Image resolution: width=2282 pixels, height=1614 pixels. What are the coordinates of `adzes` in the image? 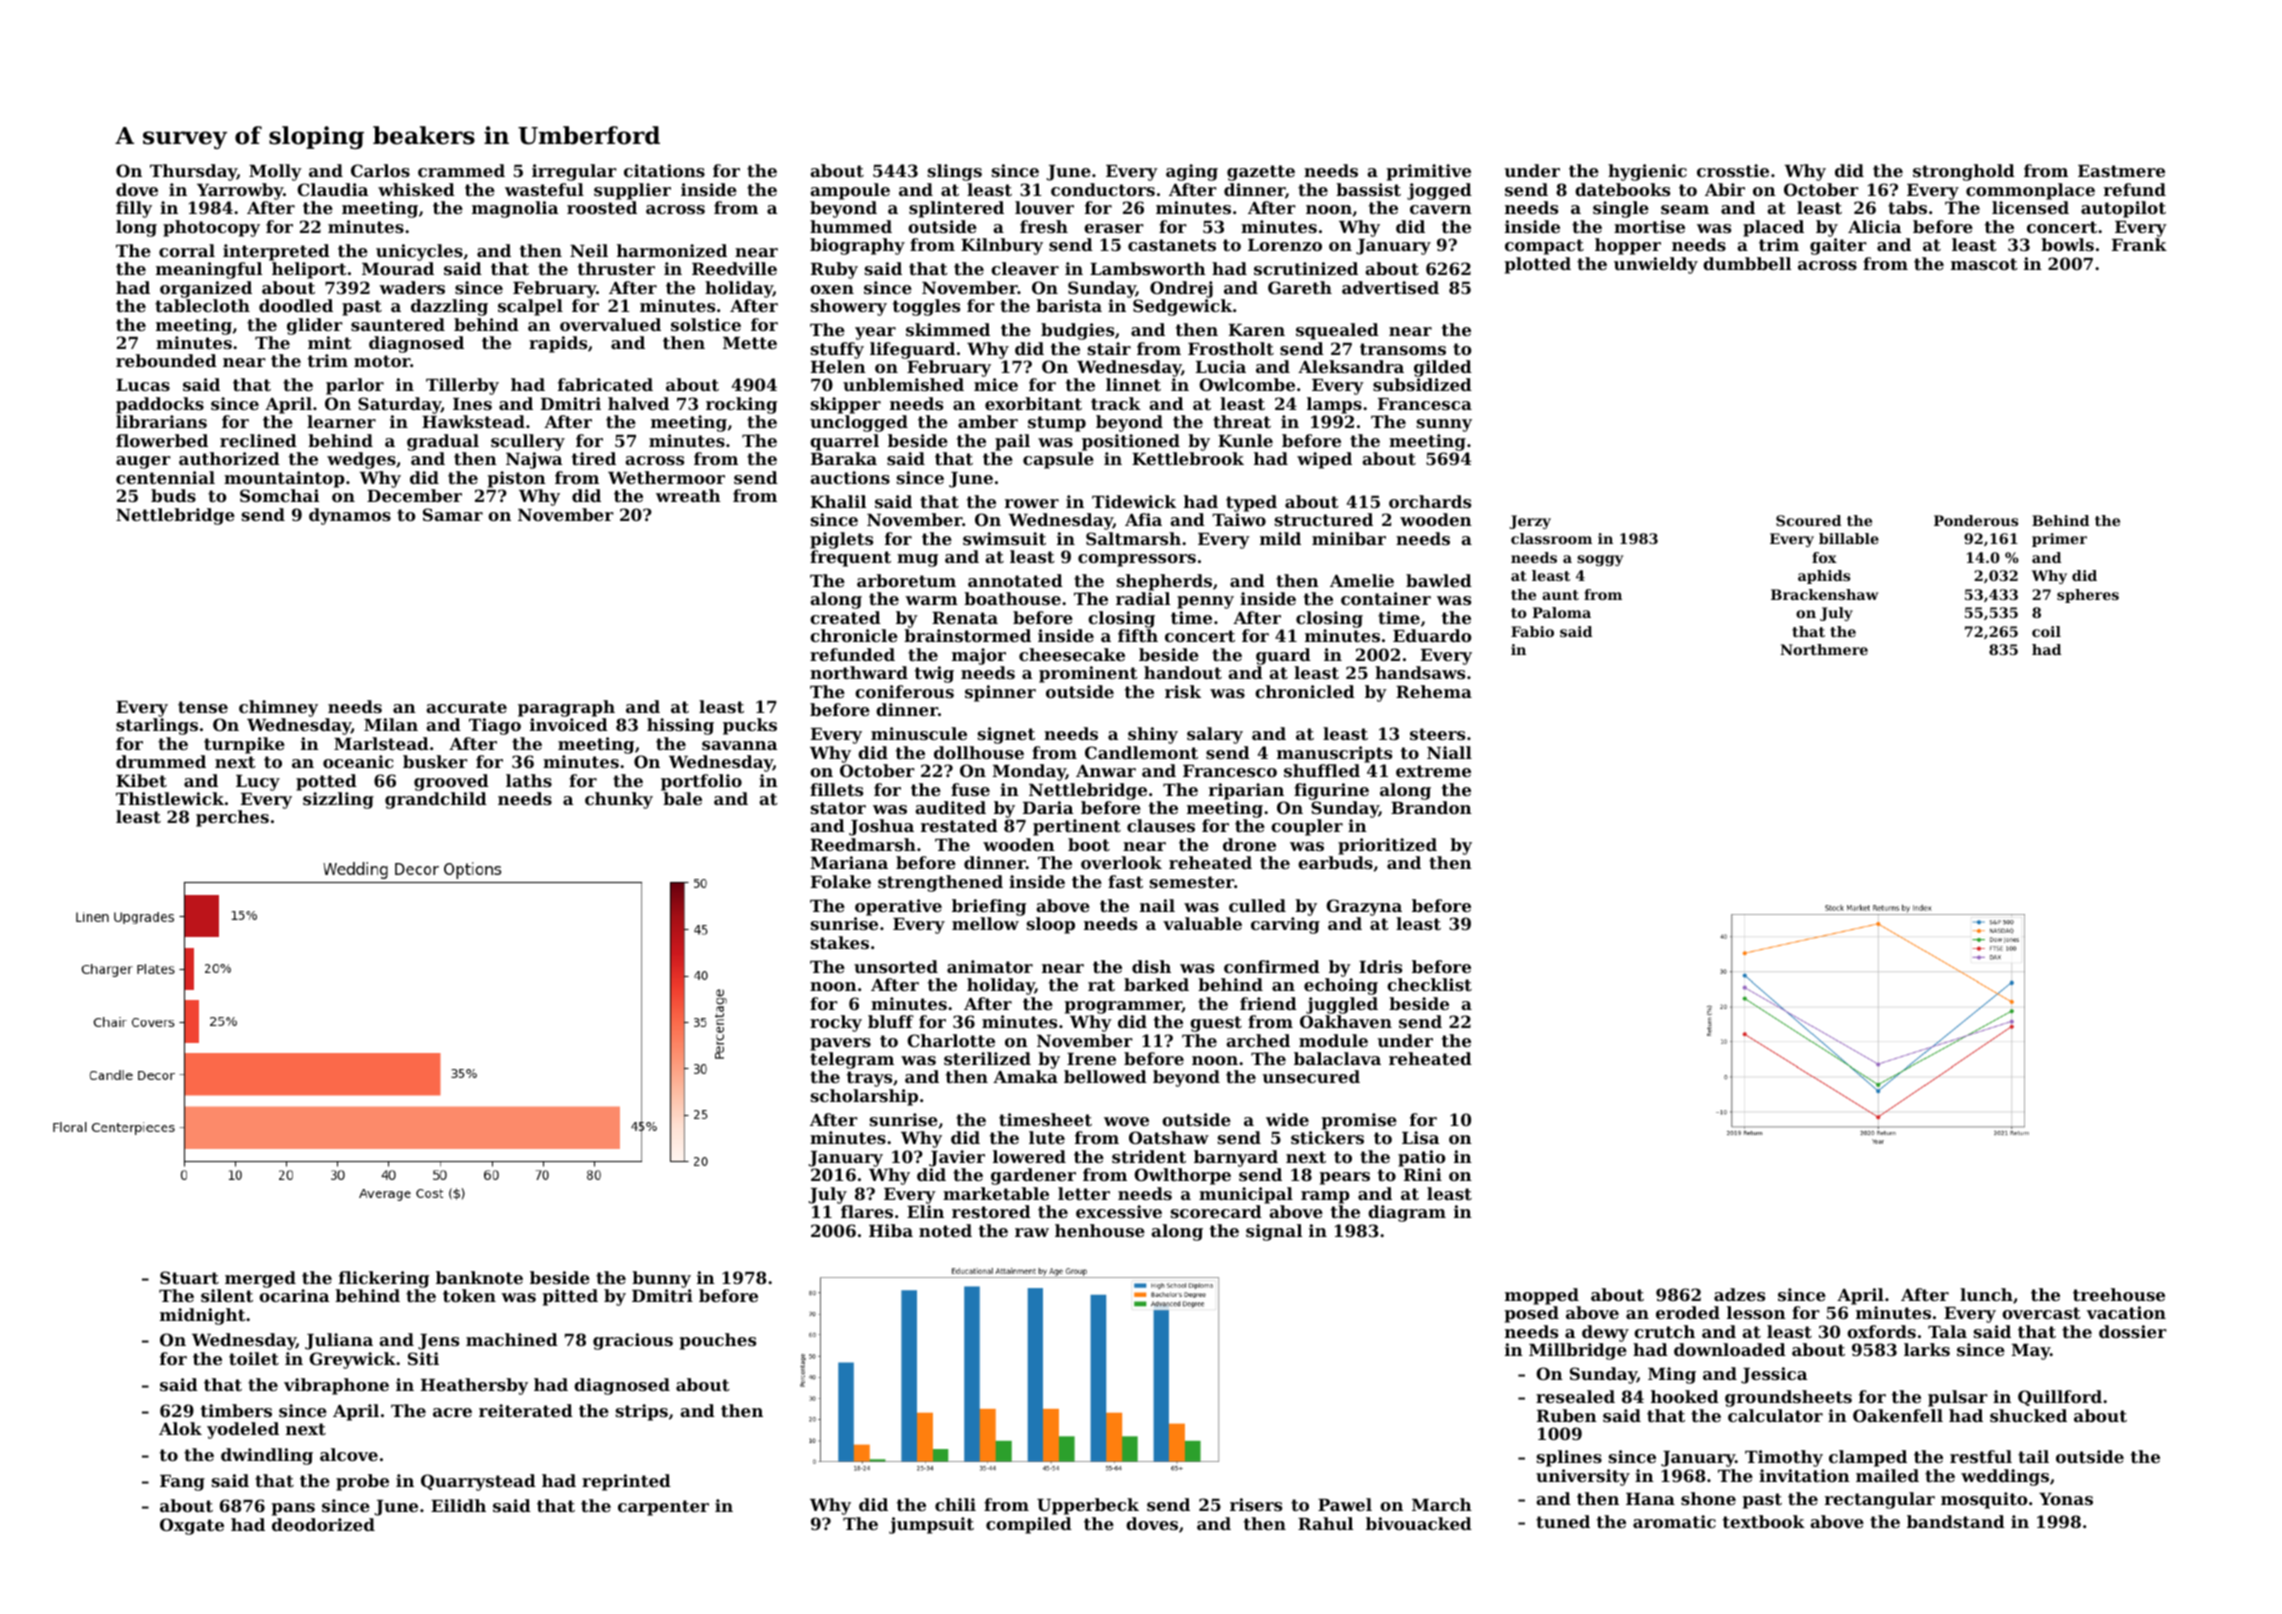 It's located at (1739, 1294).
